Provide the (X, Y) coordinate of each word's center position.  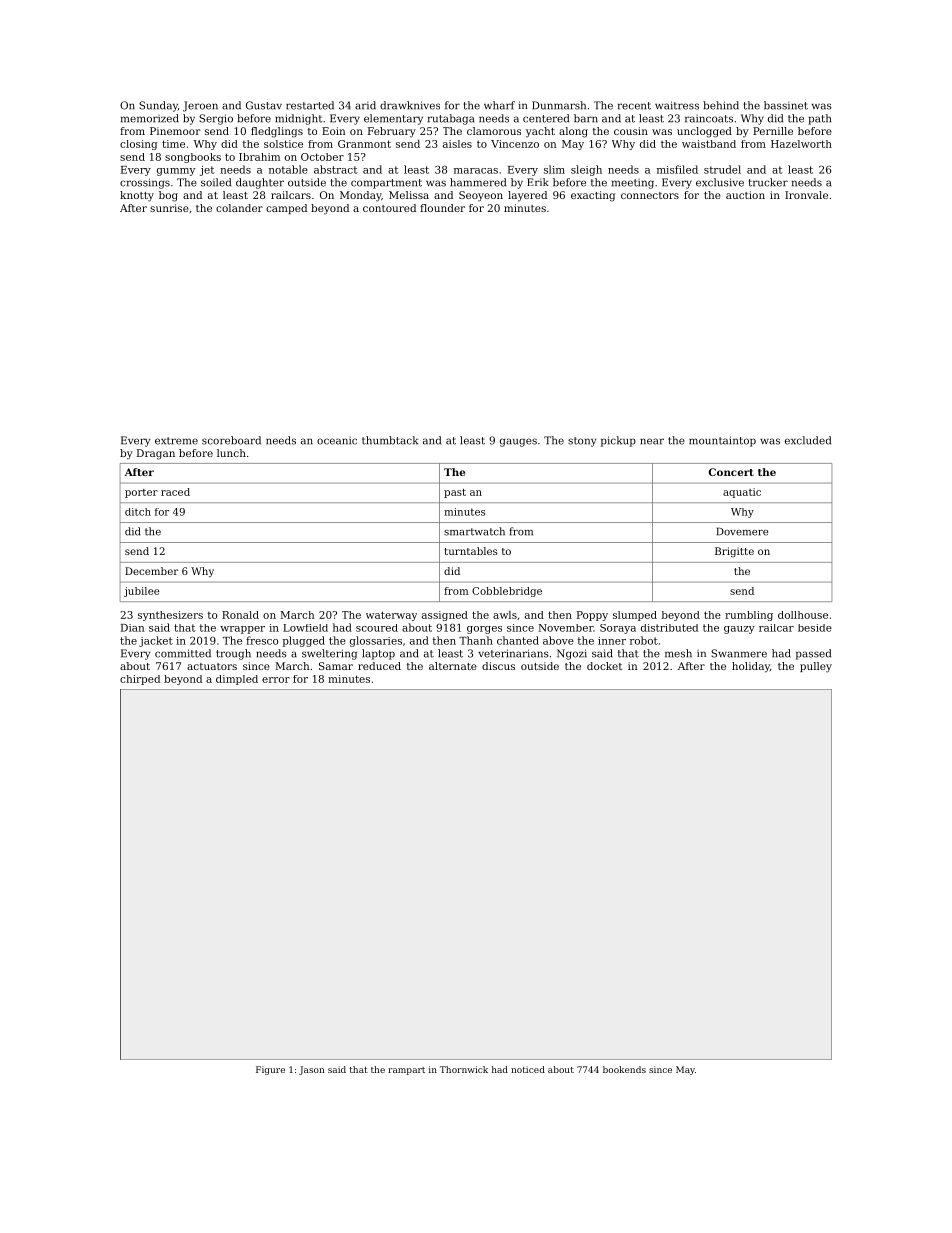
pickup (618, 441)
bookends (624, 1069)
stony (582, 442)
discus (498, 666)
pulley (816, 667)
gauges (518, 442)
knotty (137, 196)
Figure (270, 1070)
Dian (132, 628)
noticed (528, 1069)
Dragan (156, 454)
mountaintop (722, 441)
